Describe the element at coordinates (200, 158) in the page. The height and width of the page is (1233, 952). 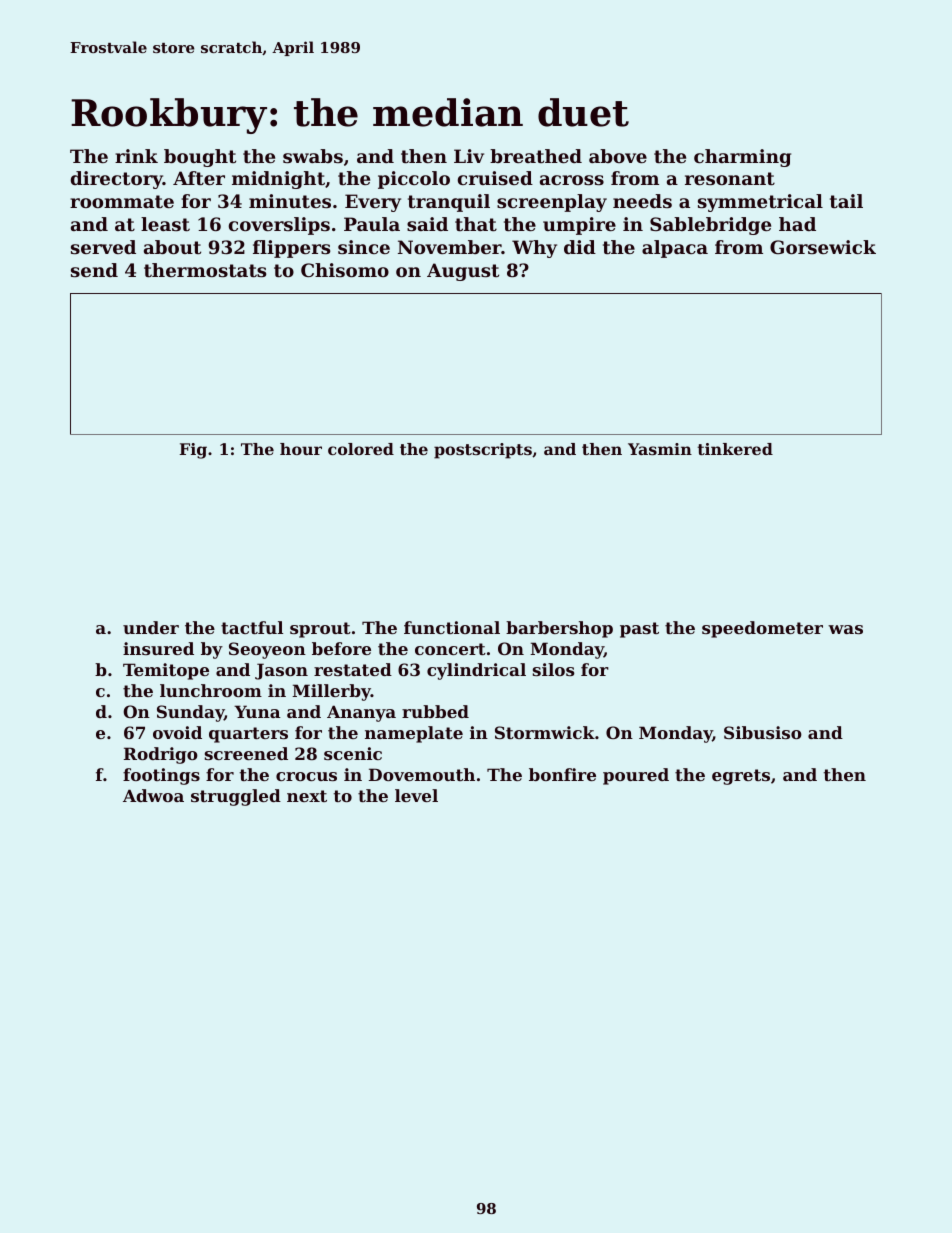
I see `bought` at that location.
